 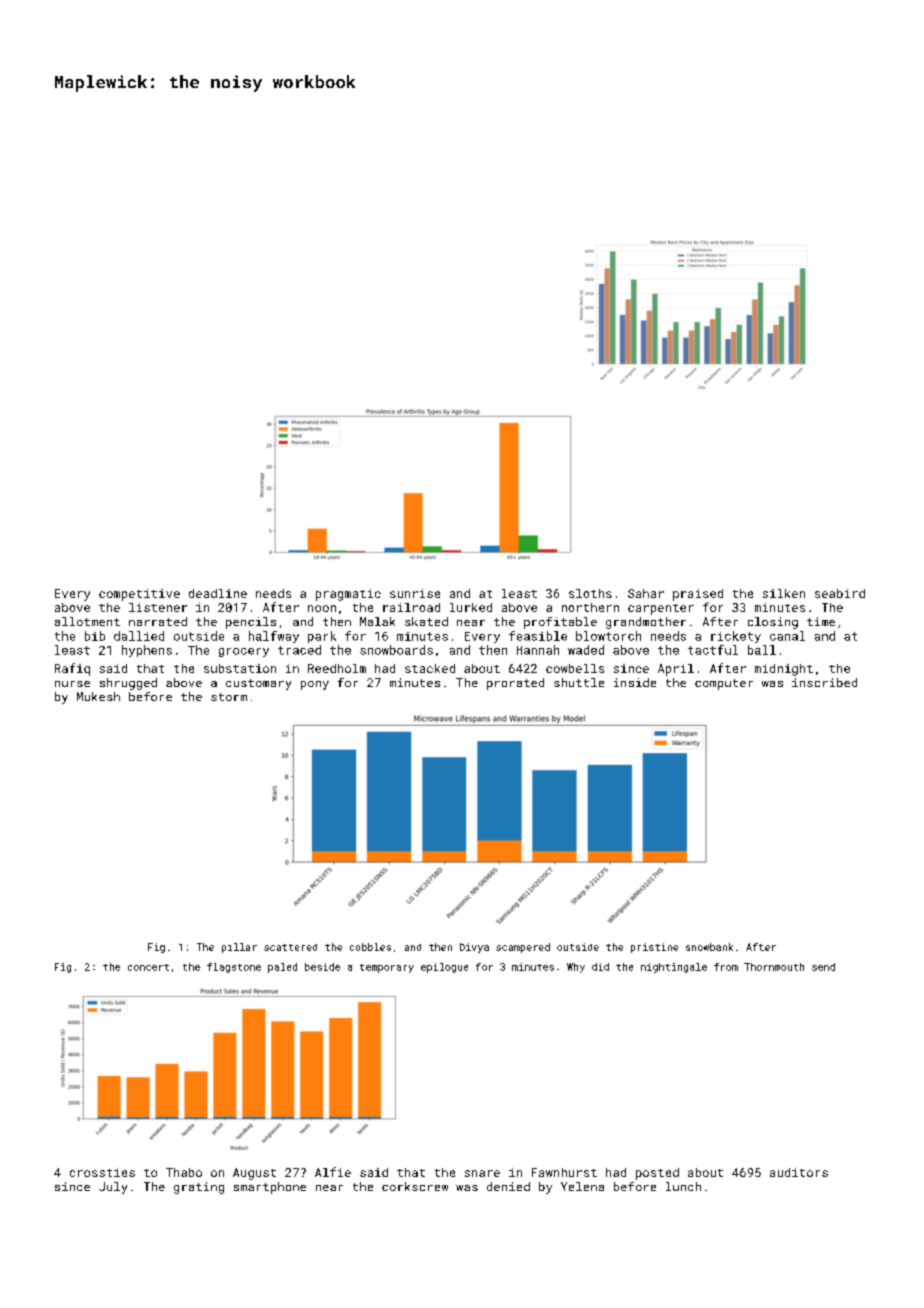 I want to click on feasible, so click(x=538, y=636).
